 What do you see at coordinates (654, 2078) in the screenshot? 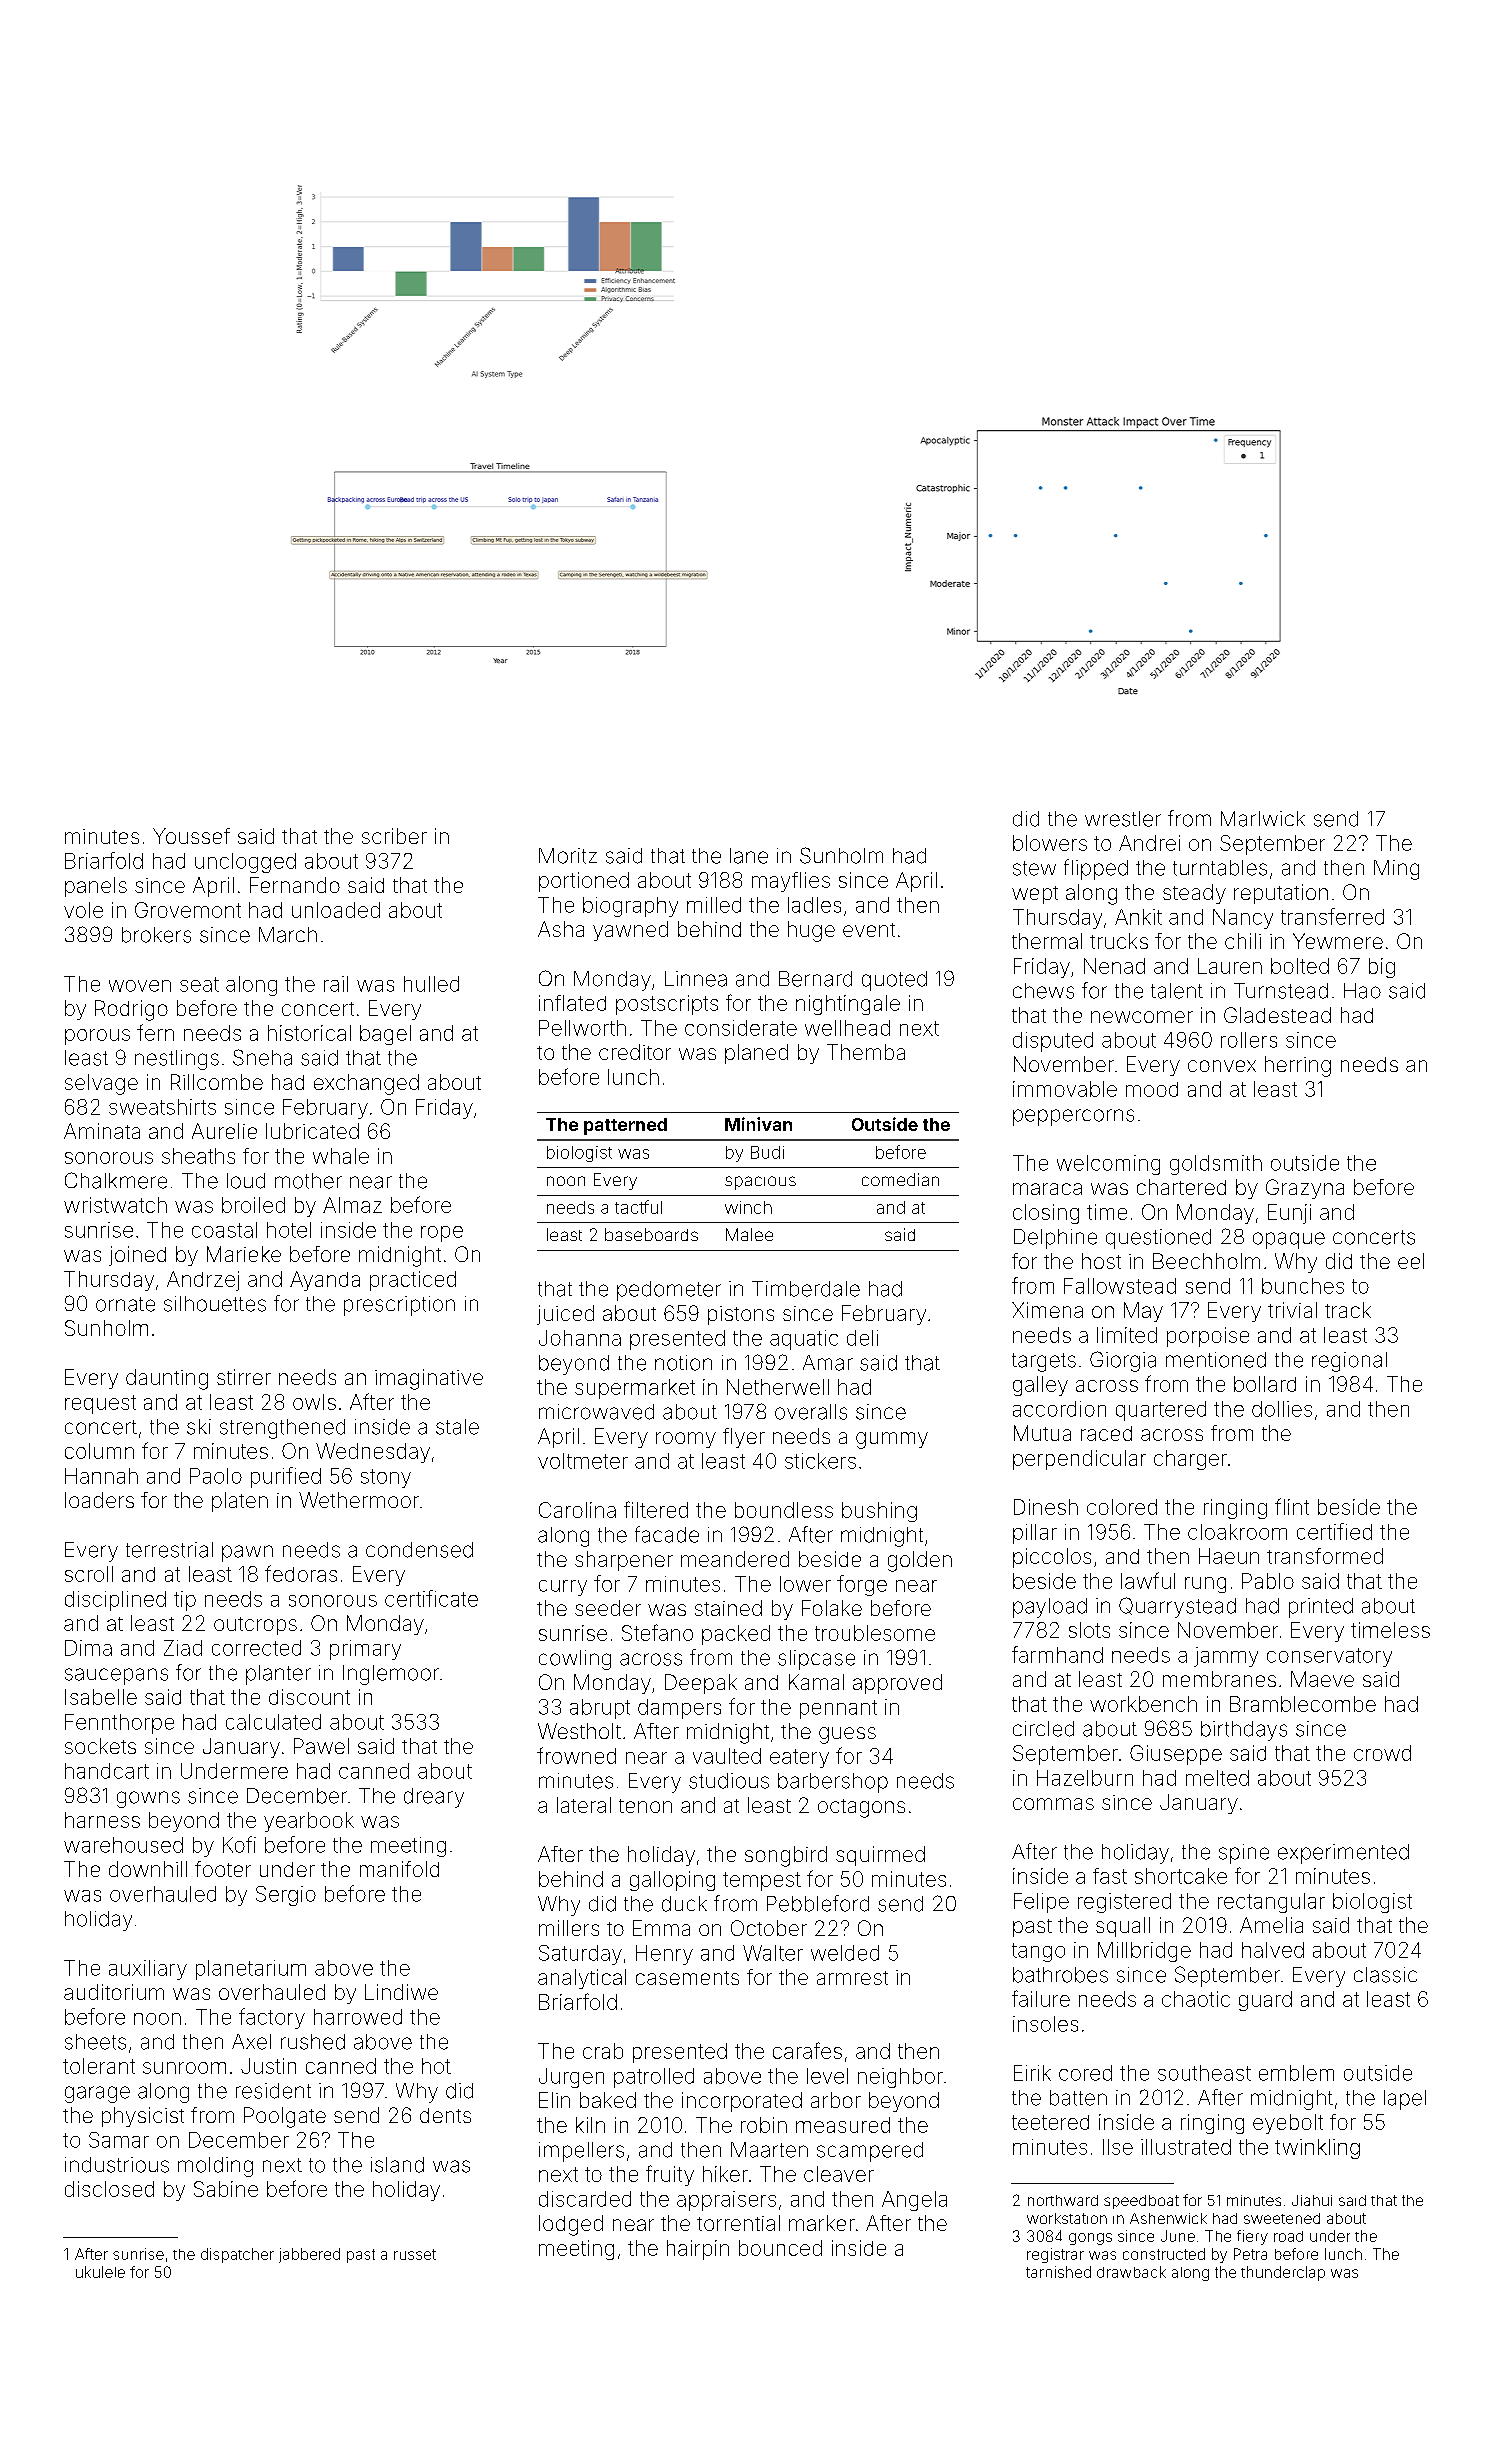
I see `patrolled` at bounding box center [654, 2078].
